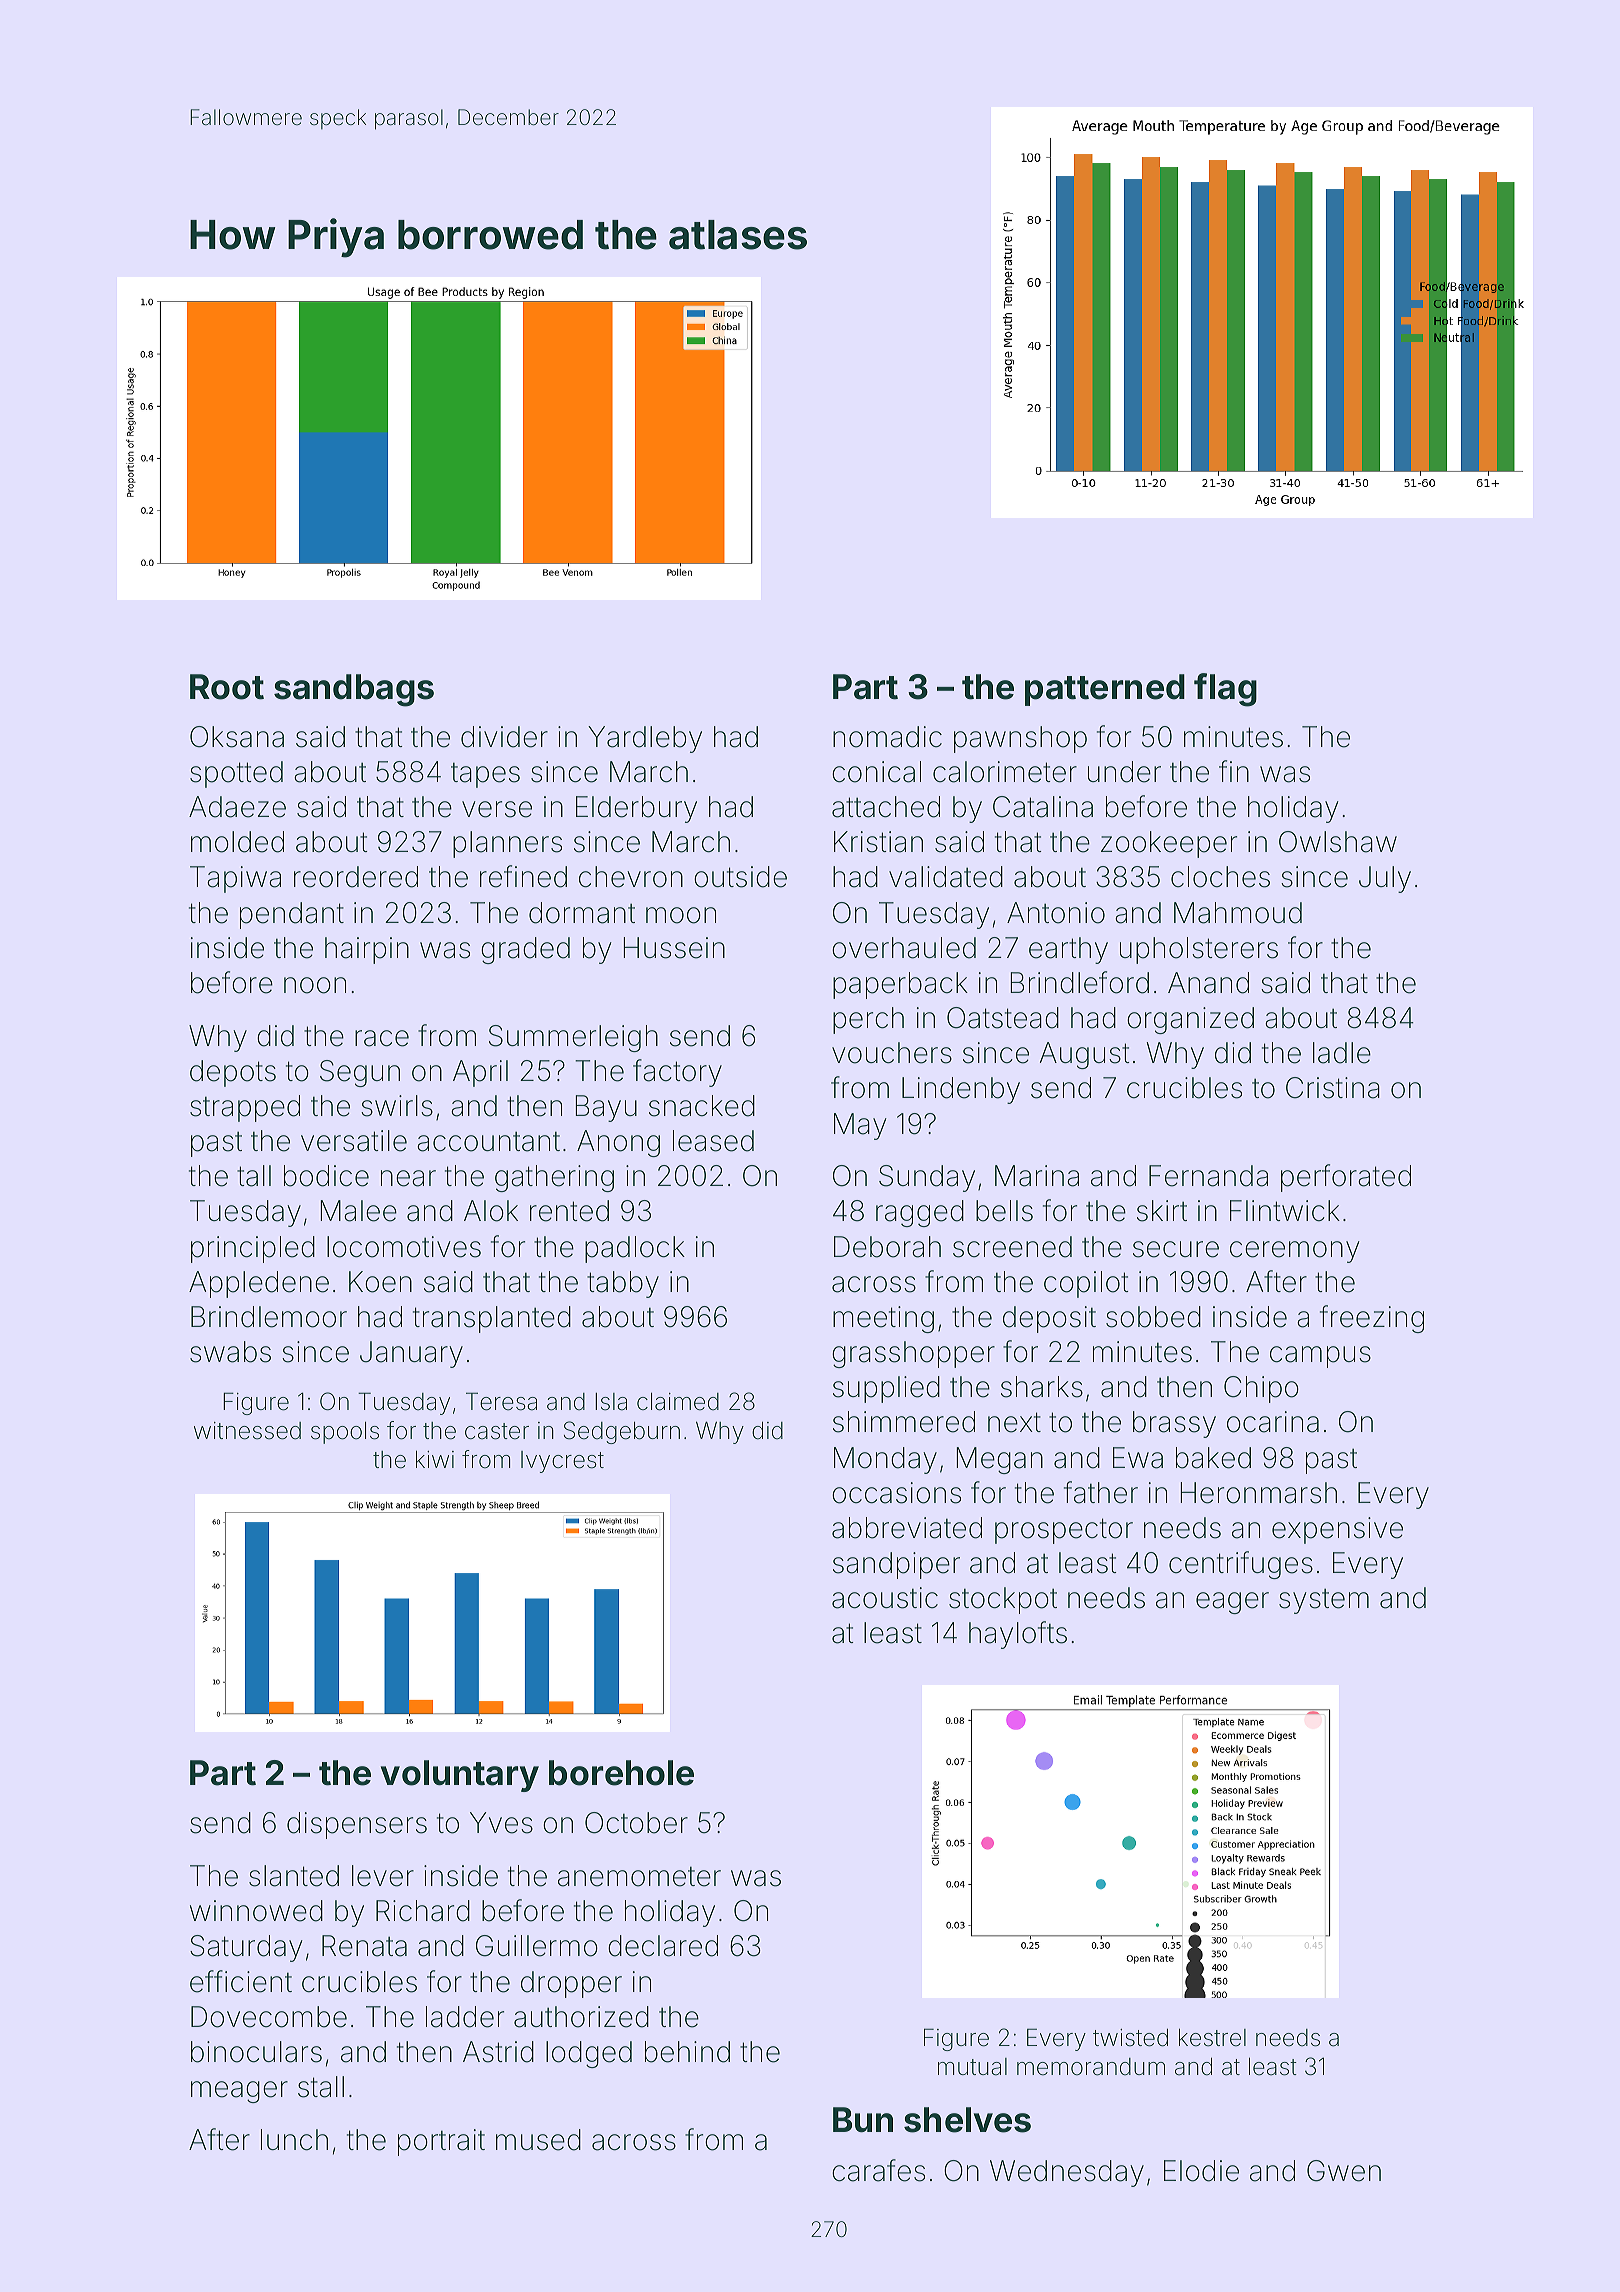 This image has width=1620, height=2292. What do you see at coordinates (1212, 2038) in the image?
I see `kestrel` at bounding box center [1212, 2038].
